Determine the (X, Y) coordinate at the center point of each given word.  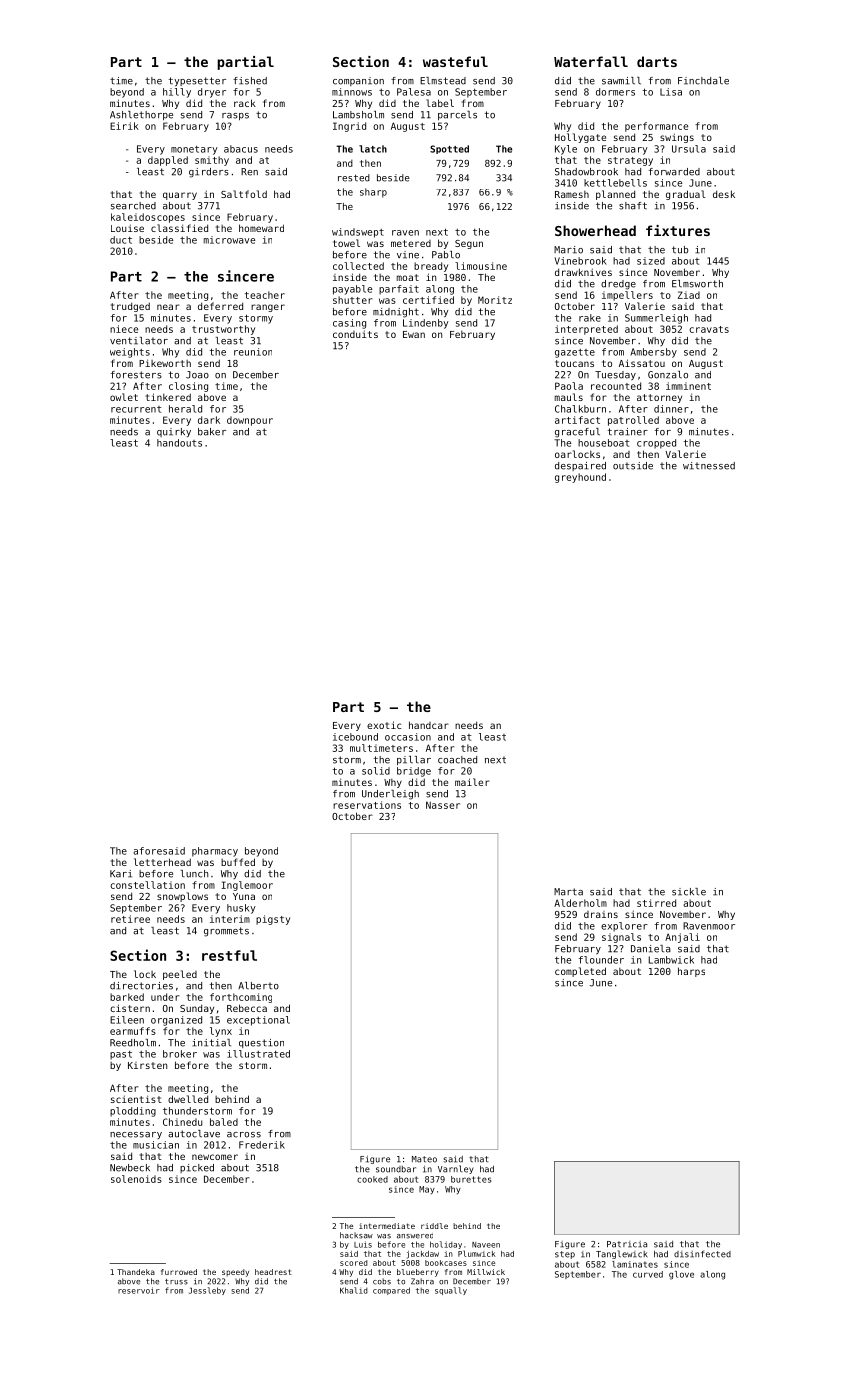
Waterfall (591, 61)
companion (358, 81)
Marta (568, 892)
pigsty (273, 920)
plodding (133, 1112)
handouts (179, 443)
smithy (212, 161)
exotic (384, 725)
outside (633, 466)
